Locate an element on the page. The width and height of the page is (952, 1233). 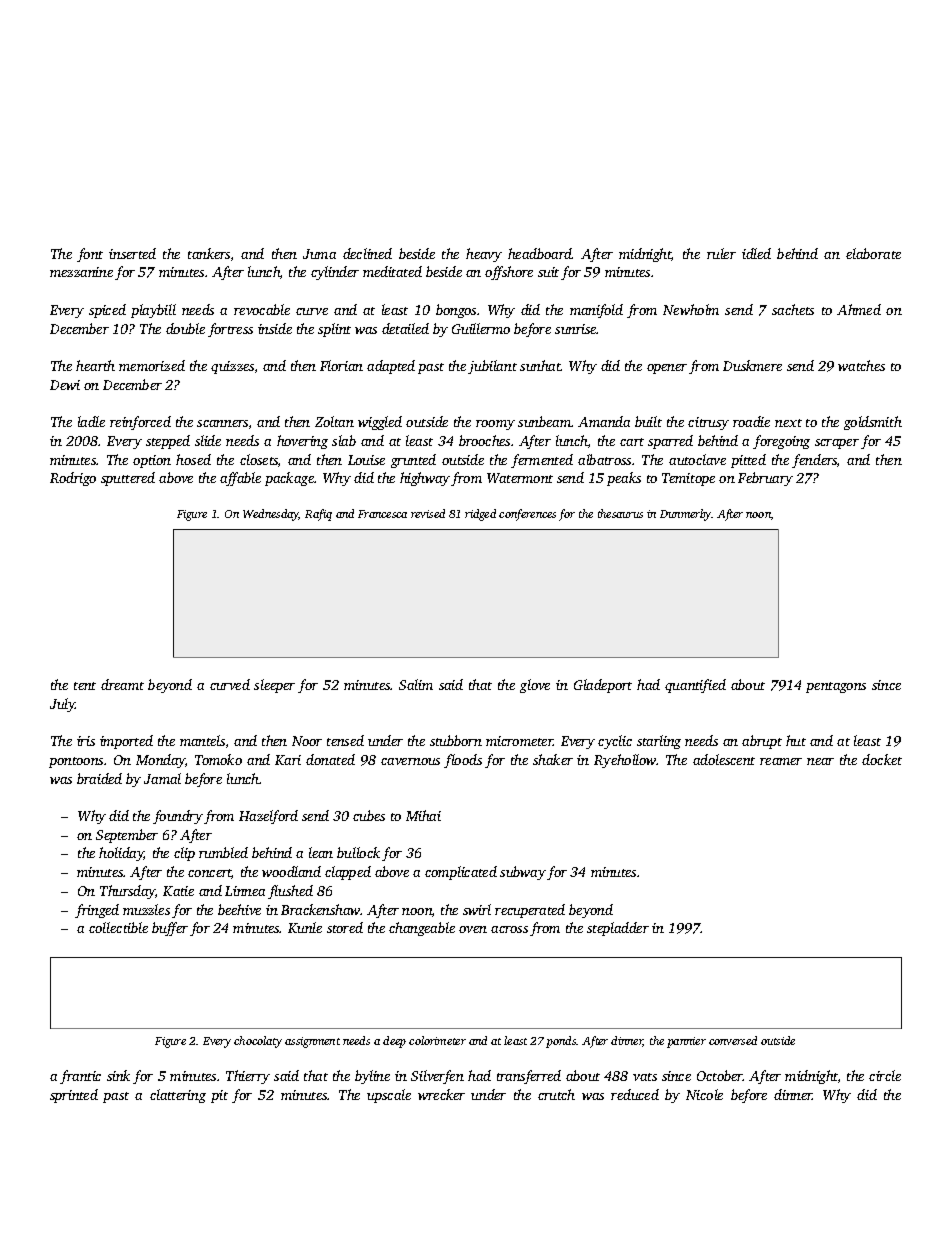
Wednesday is located at coordinates (271, 515).
